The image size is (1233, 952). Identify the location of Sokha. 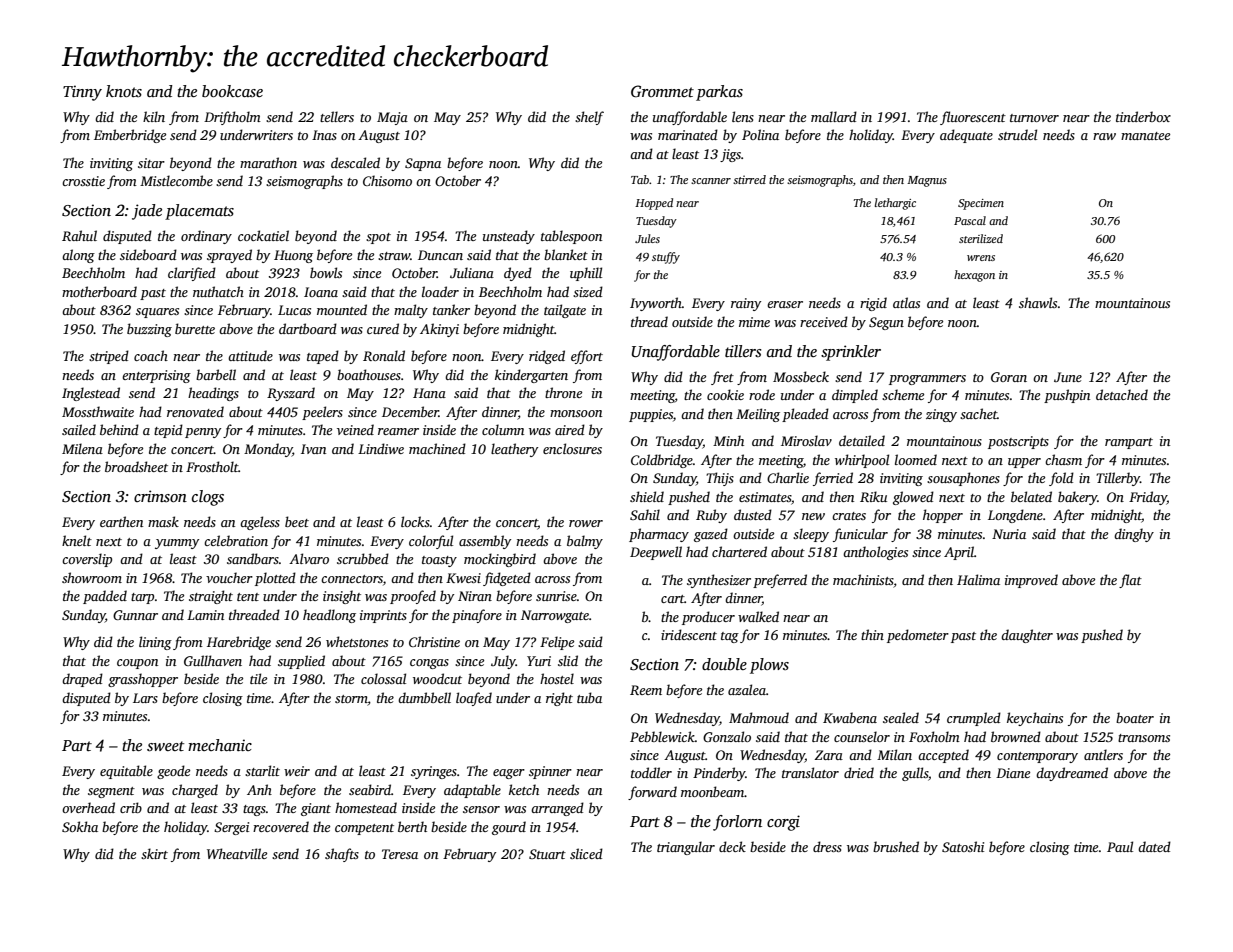
(80, 826).
